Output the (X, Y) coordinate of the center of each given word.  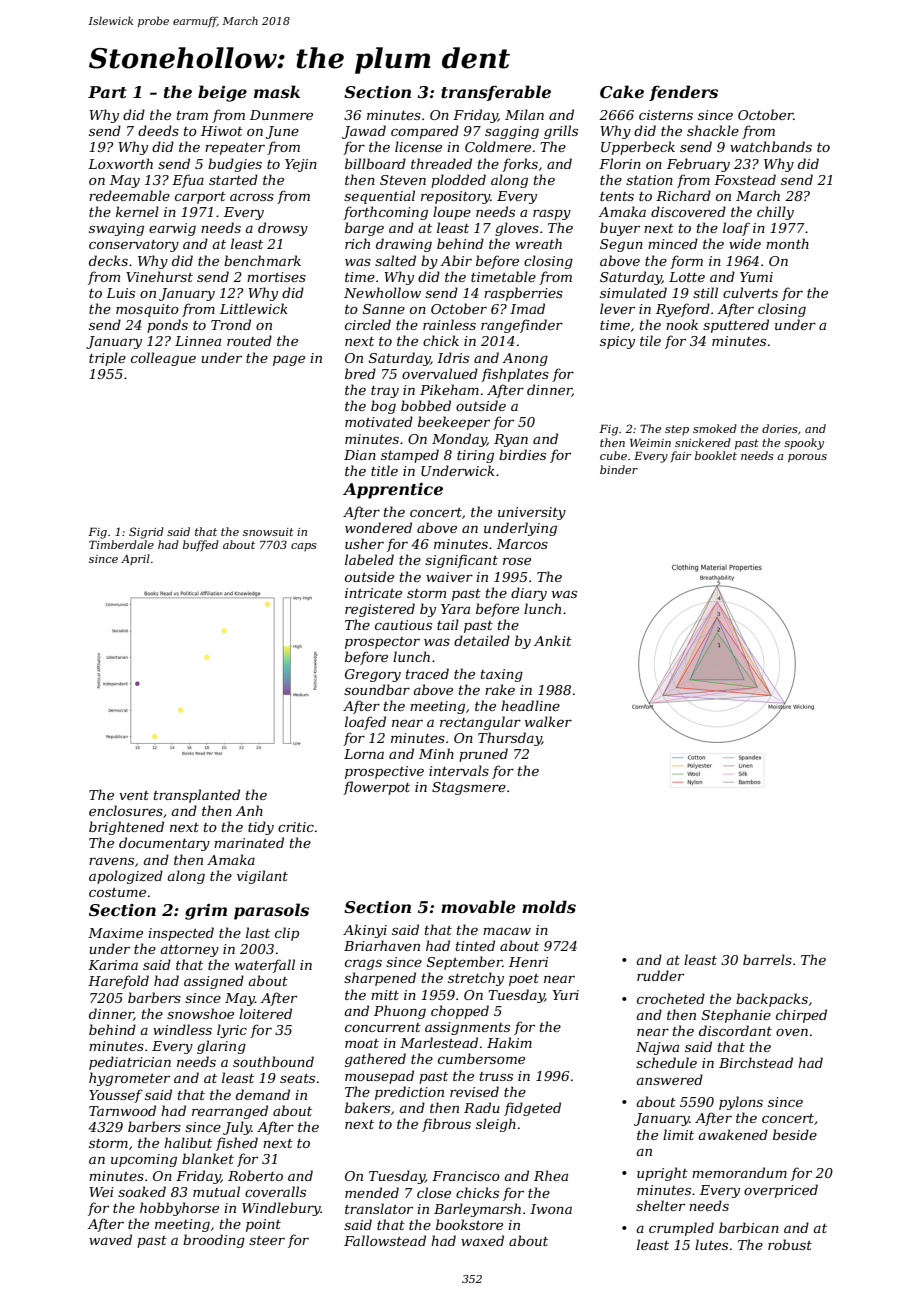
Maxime (115, 933)
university (532, 513)
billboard (375, 163)
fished (237, 1144)
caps (304, 547)
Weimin (650, 442)
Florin (620, 163)
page (289, 360)
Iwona (551, 1209)
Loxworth (120, 163)
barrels (767, 959)
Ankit (553, 640)
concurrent (383, 1027)
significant (461, 561)
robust (790, 1244)
